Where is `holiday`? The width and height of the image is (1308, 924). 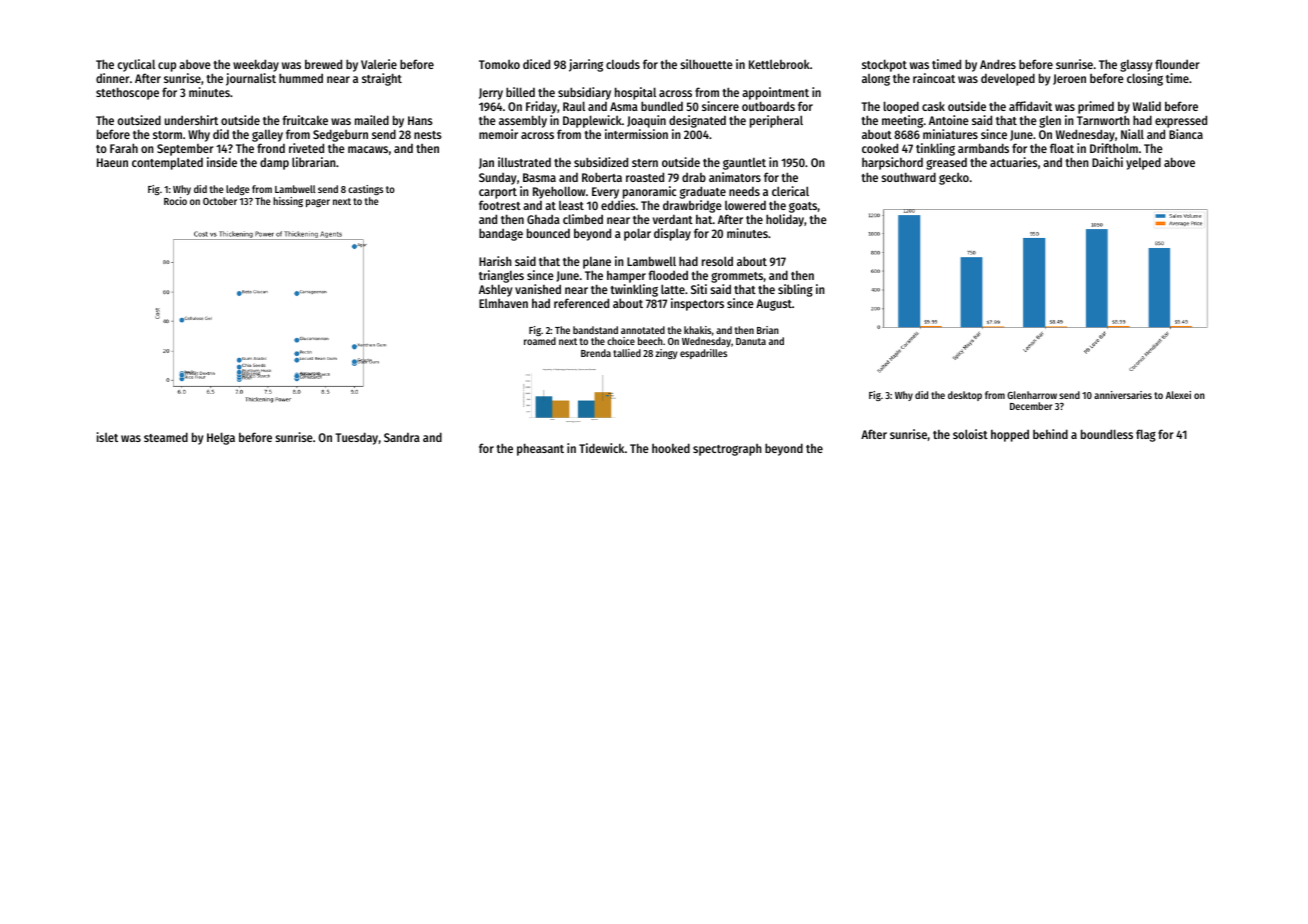 holiday is located at coordinates (785, 220).
